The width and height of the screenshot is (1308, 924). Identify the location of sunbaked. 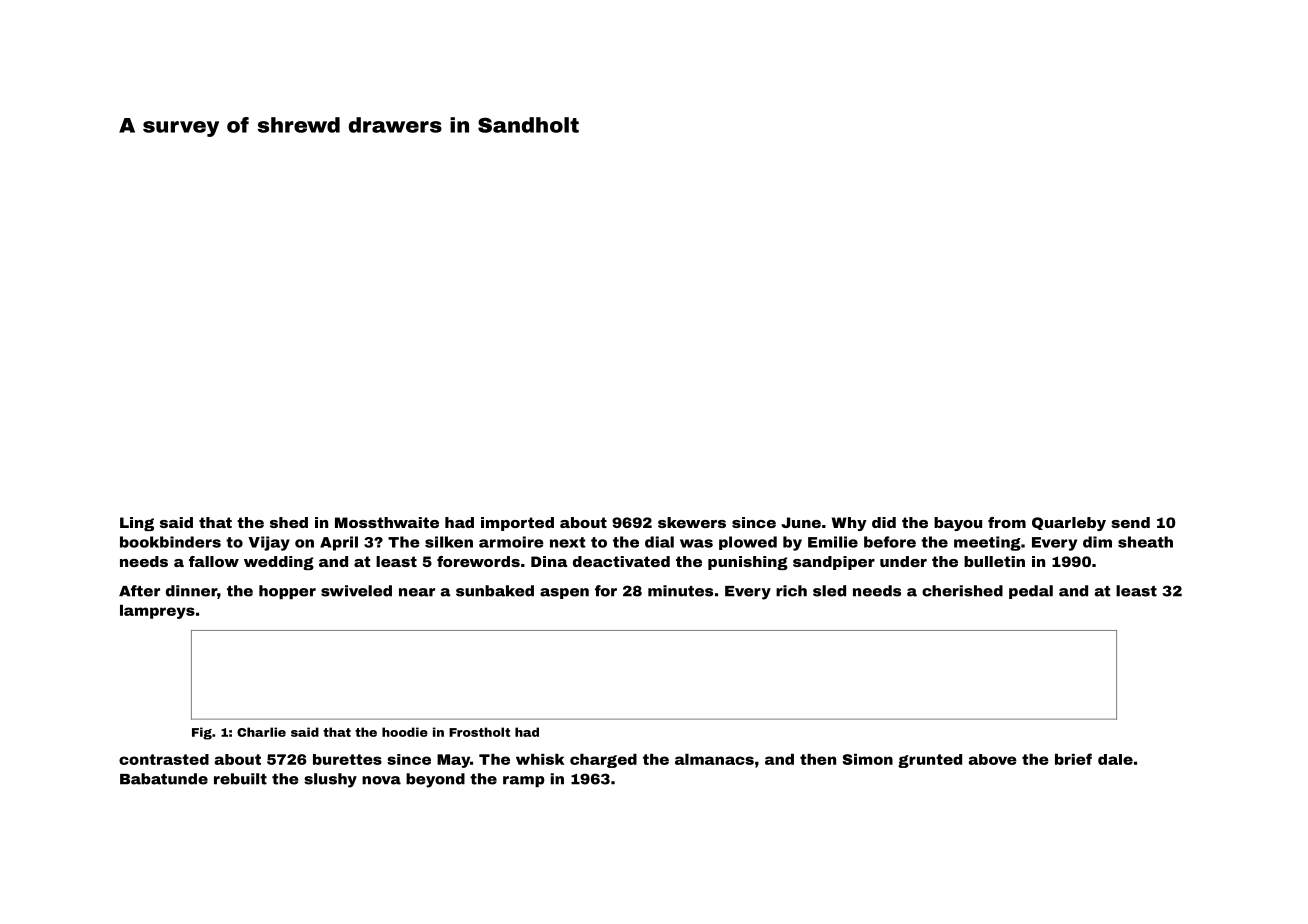
(495, 591).
